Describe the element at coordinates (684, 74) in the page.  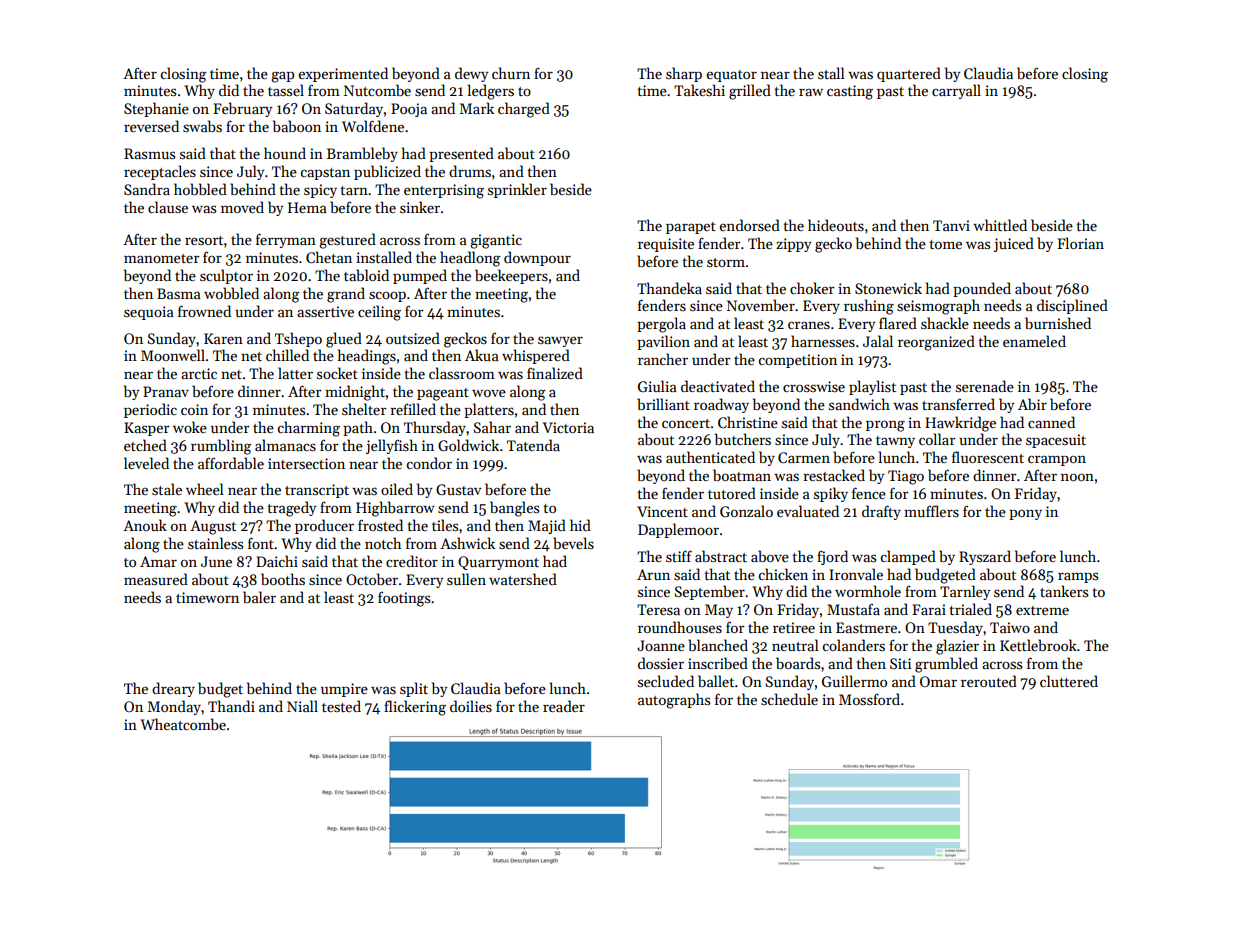
I see `sharp` at that location.
